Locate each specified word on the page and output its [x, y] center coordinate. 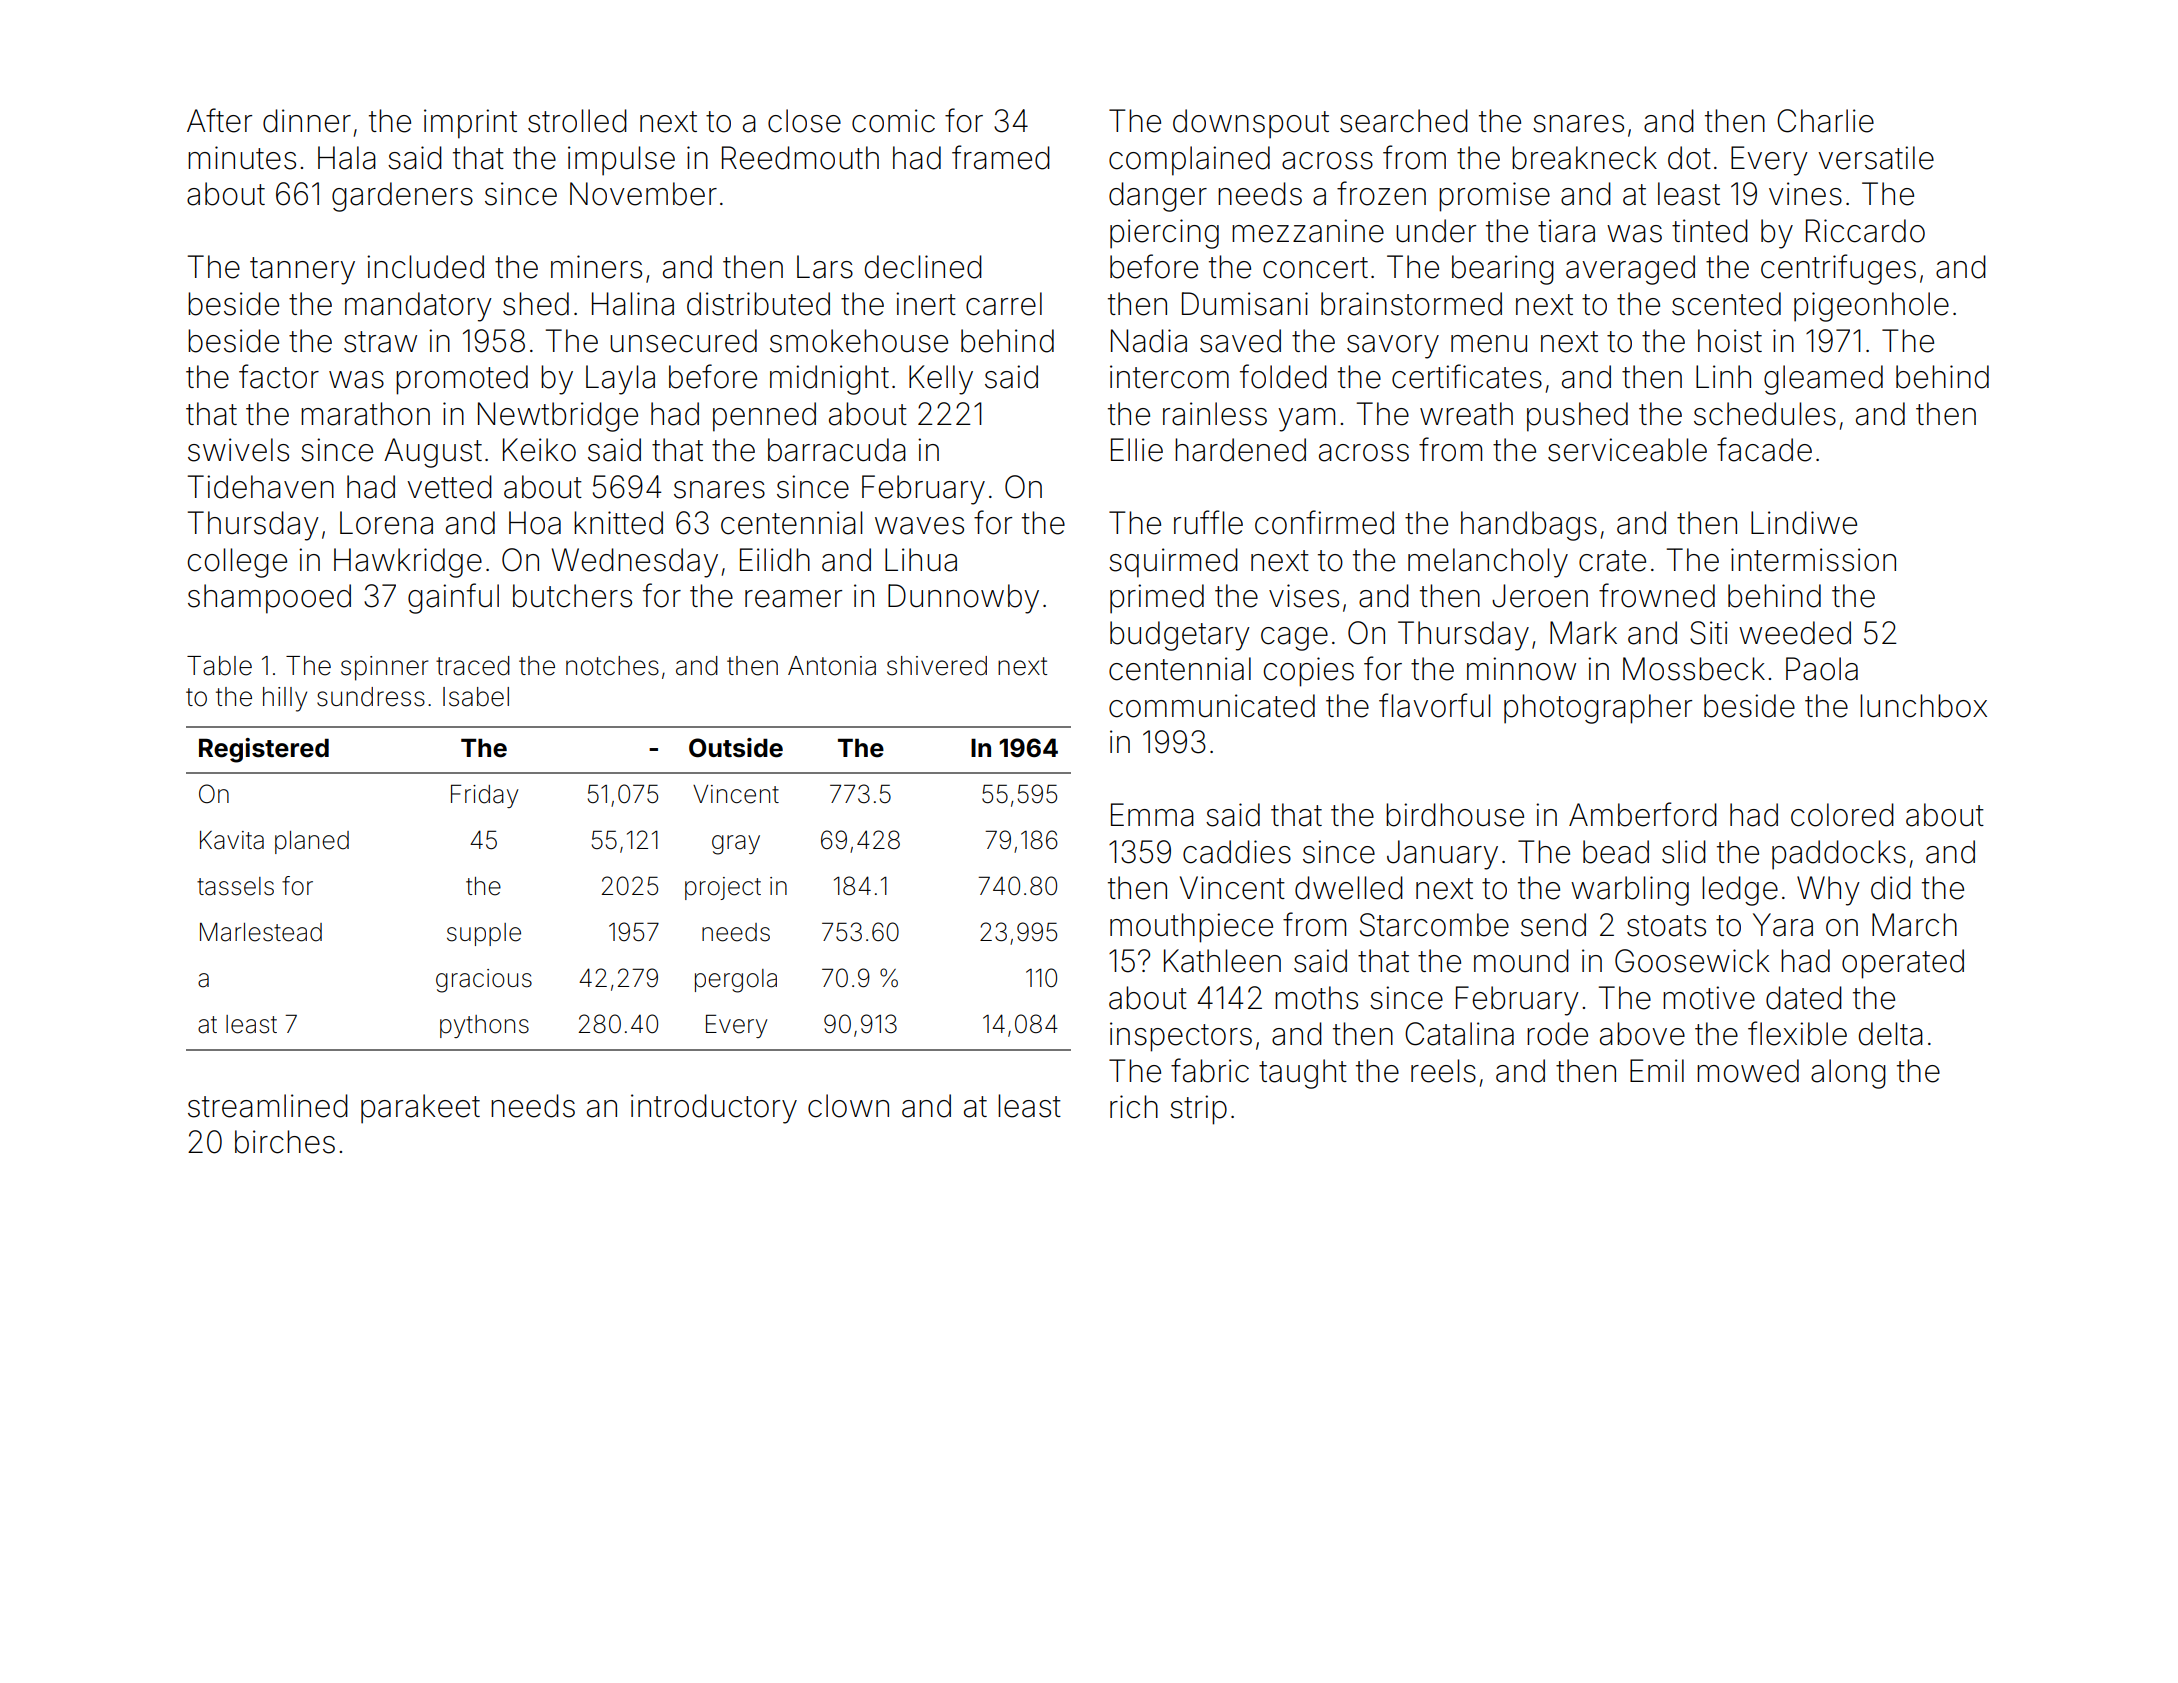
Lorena [386, 523]
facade [1764, 449]
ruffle [1208, 522]
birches [285, 1142]
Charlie [1825, 121]
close [804, 121]
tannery [302, 271]
